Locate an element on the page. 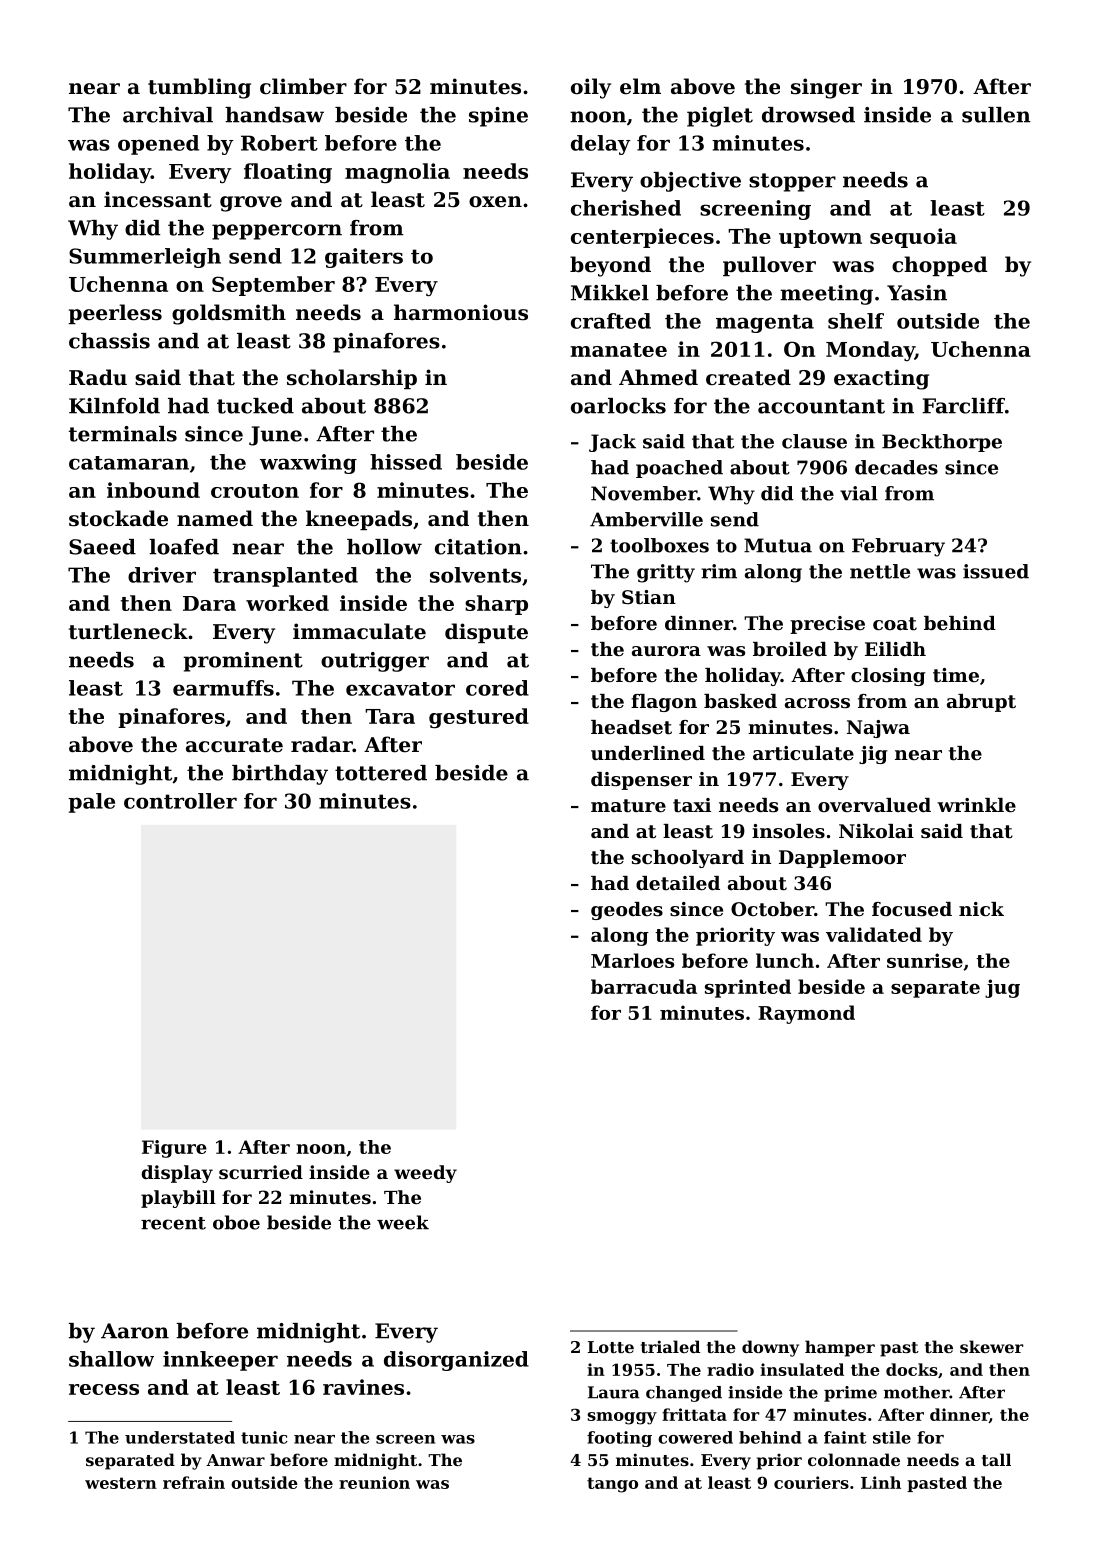  oily is located at coordinates (591, 88).
